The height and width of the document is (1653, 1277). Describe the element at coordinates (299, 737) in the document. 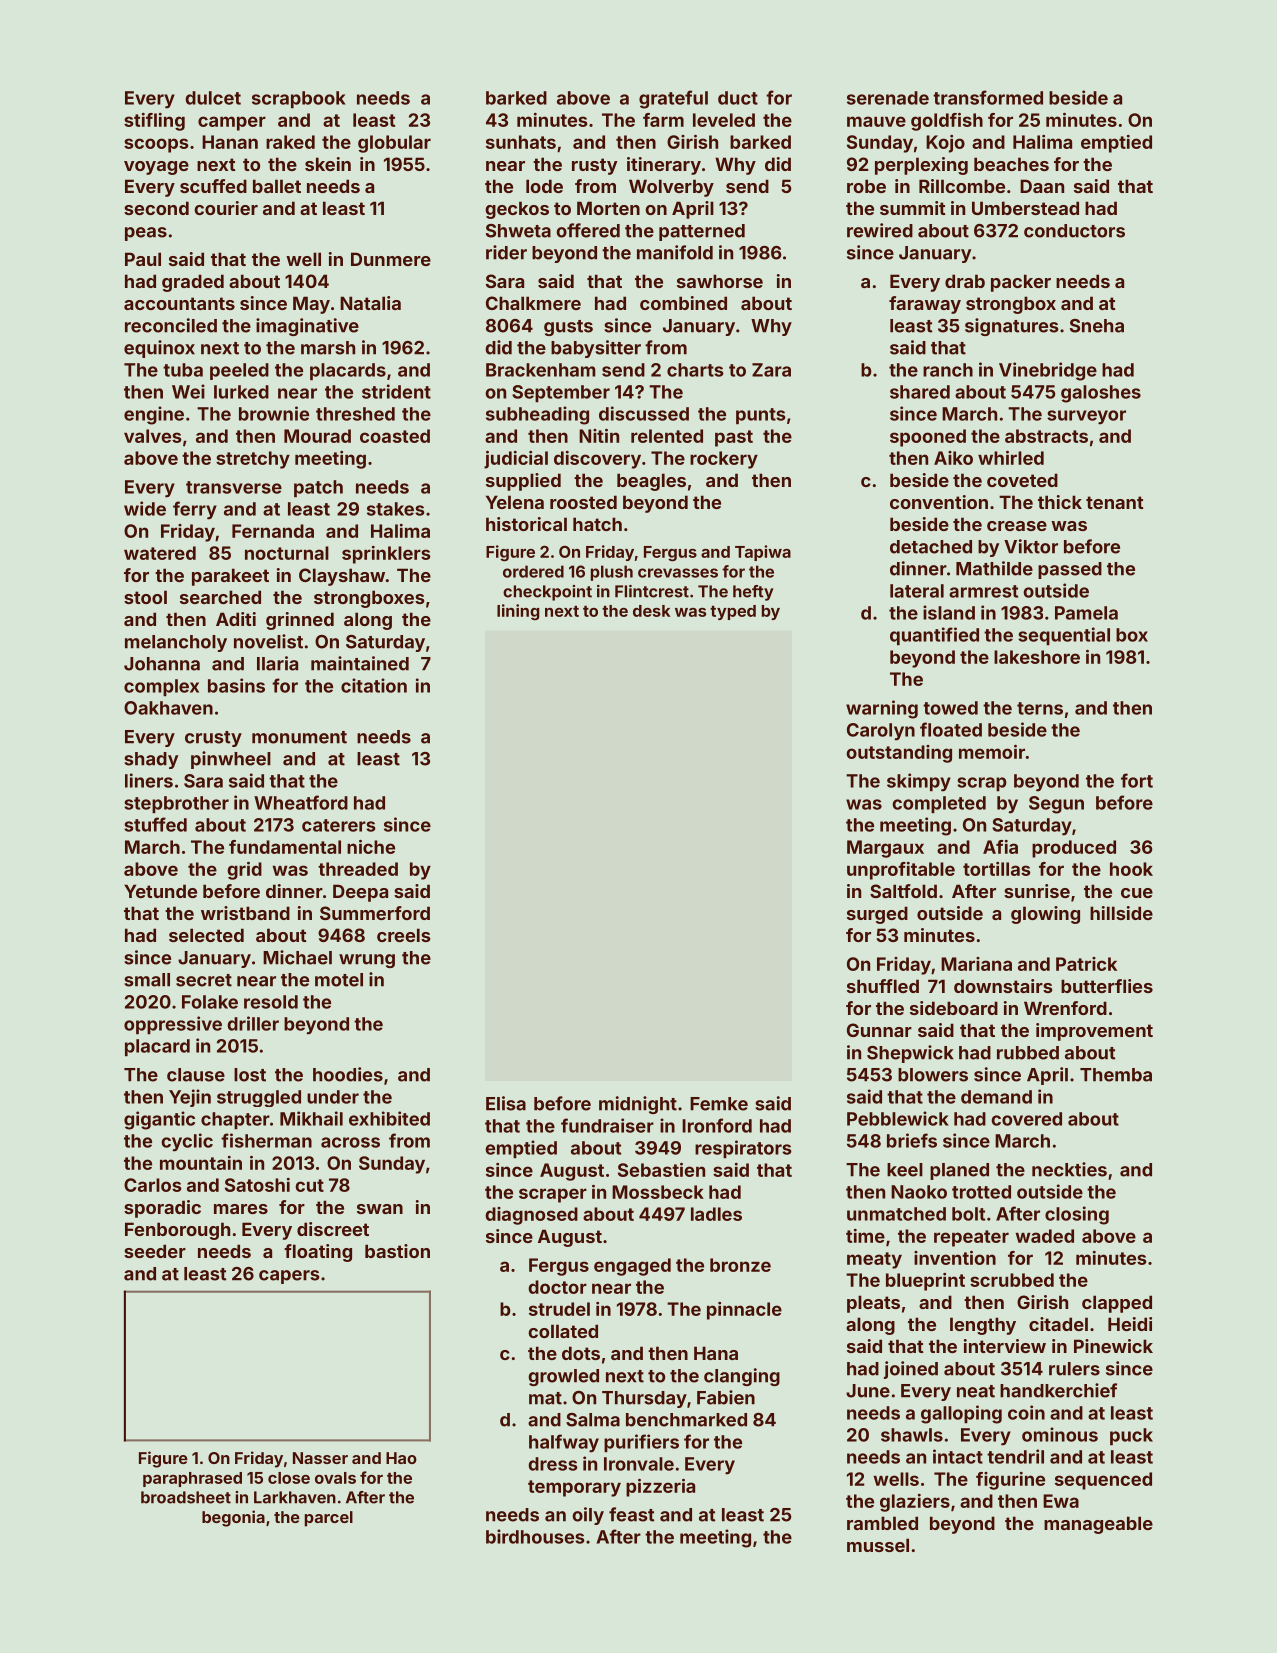

I see `monument` at that location.
